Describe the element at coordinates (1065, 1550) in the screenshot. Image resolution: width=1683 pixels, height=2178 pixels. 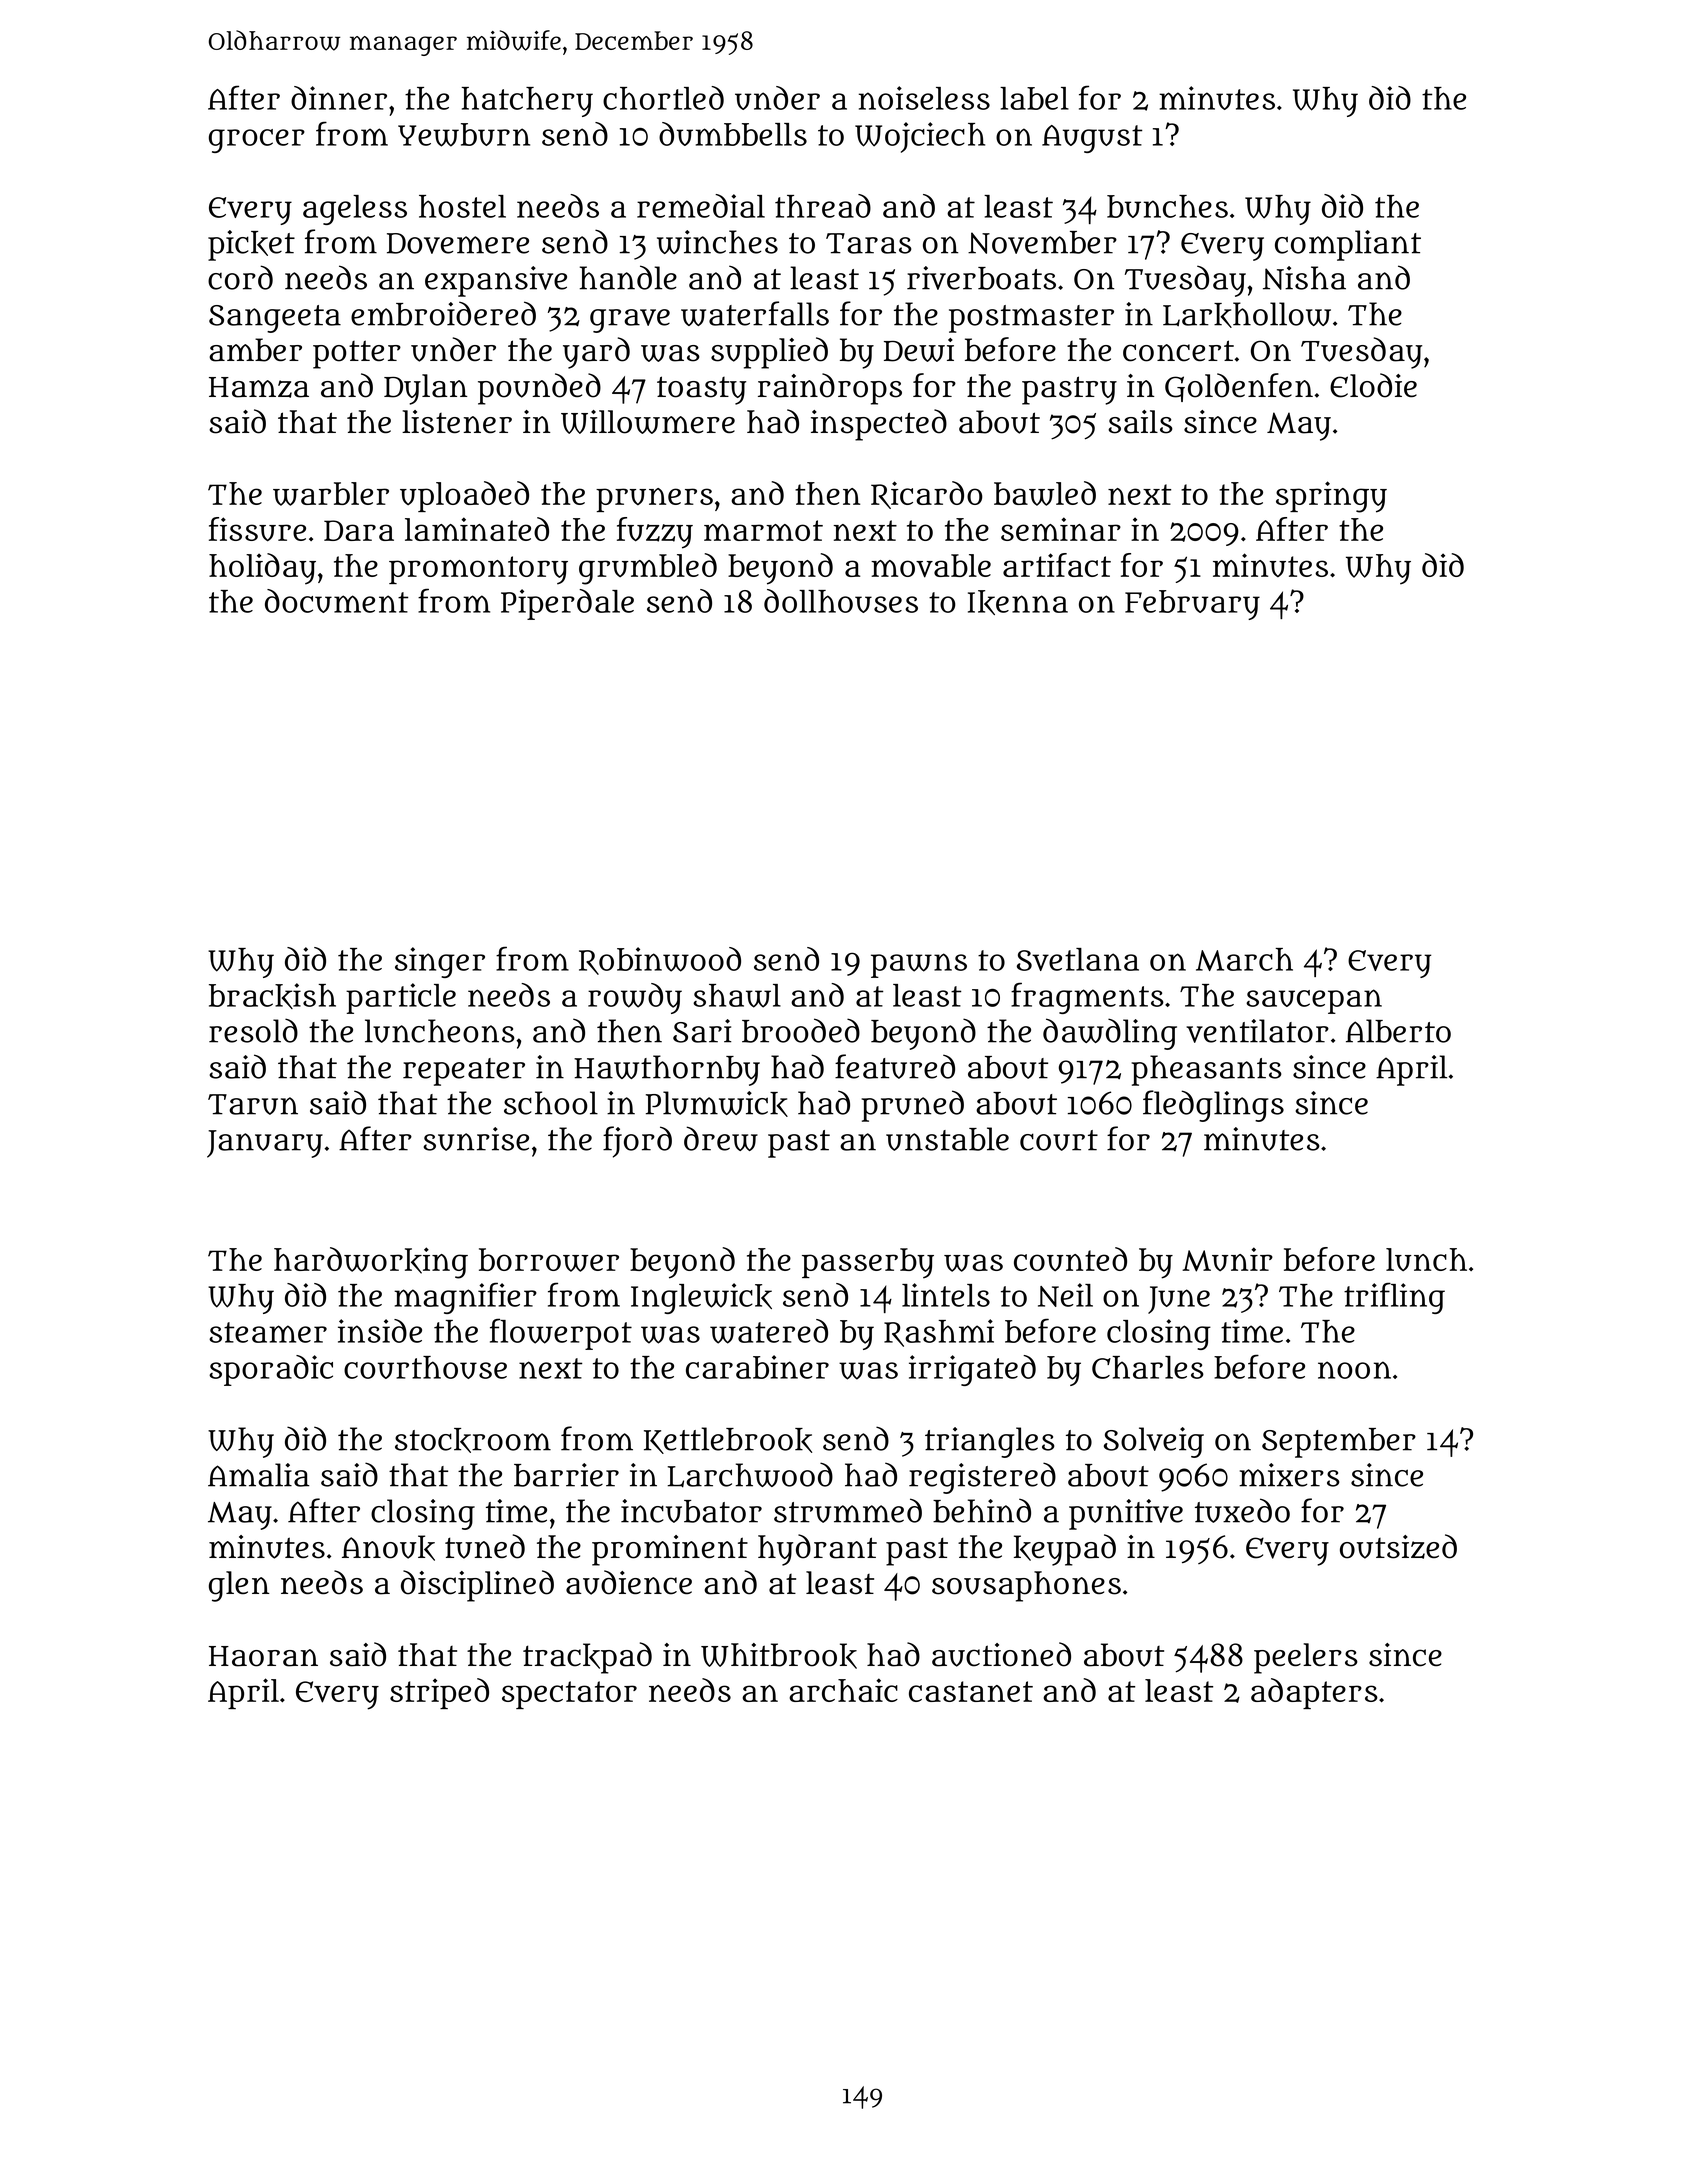
I see `keypad` at that location.
